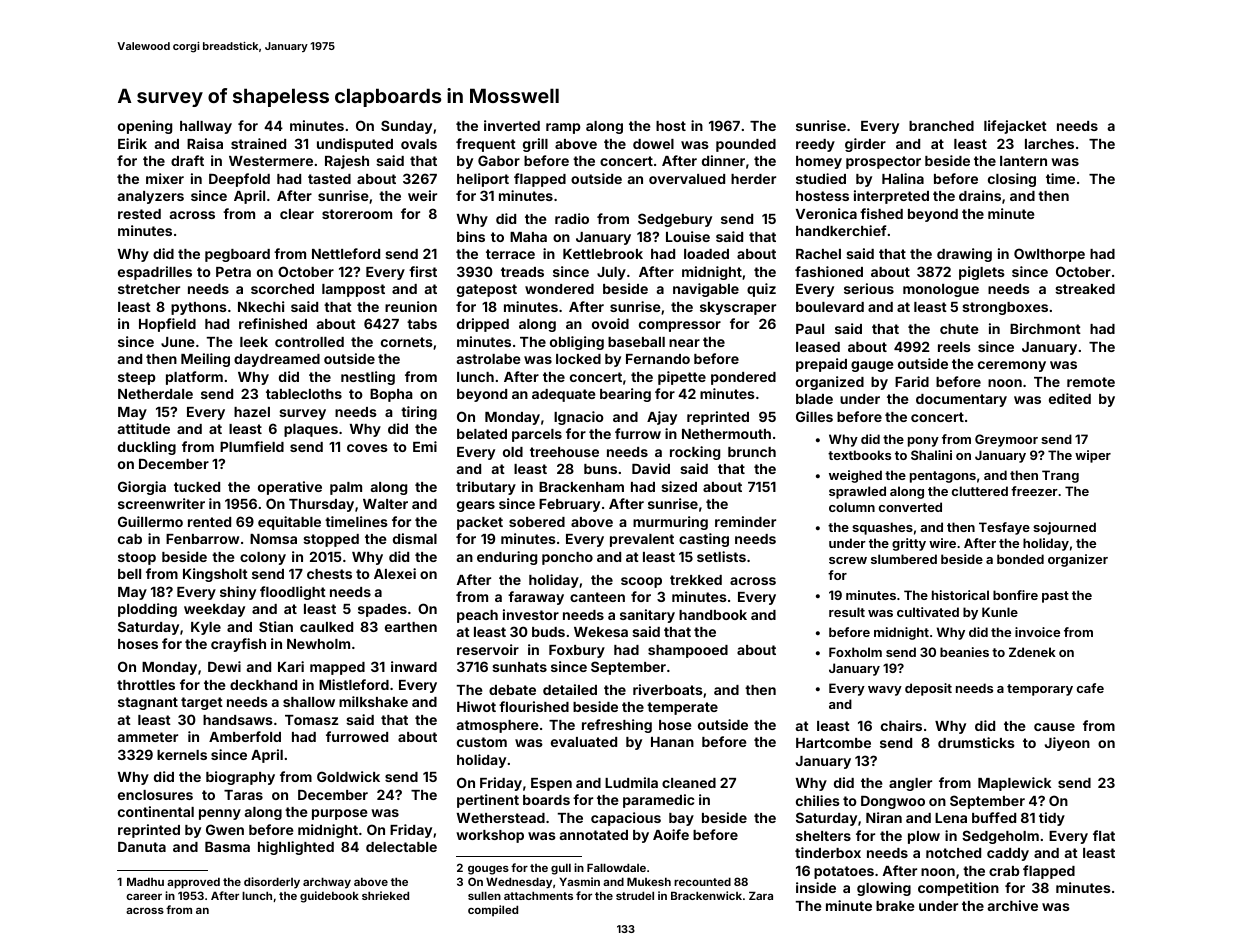  Describe the element at coordinates (551, 784) in the page. I see `Espen` at that location.
